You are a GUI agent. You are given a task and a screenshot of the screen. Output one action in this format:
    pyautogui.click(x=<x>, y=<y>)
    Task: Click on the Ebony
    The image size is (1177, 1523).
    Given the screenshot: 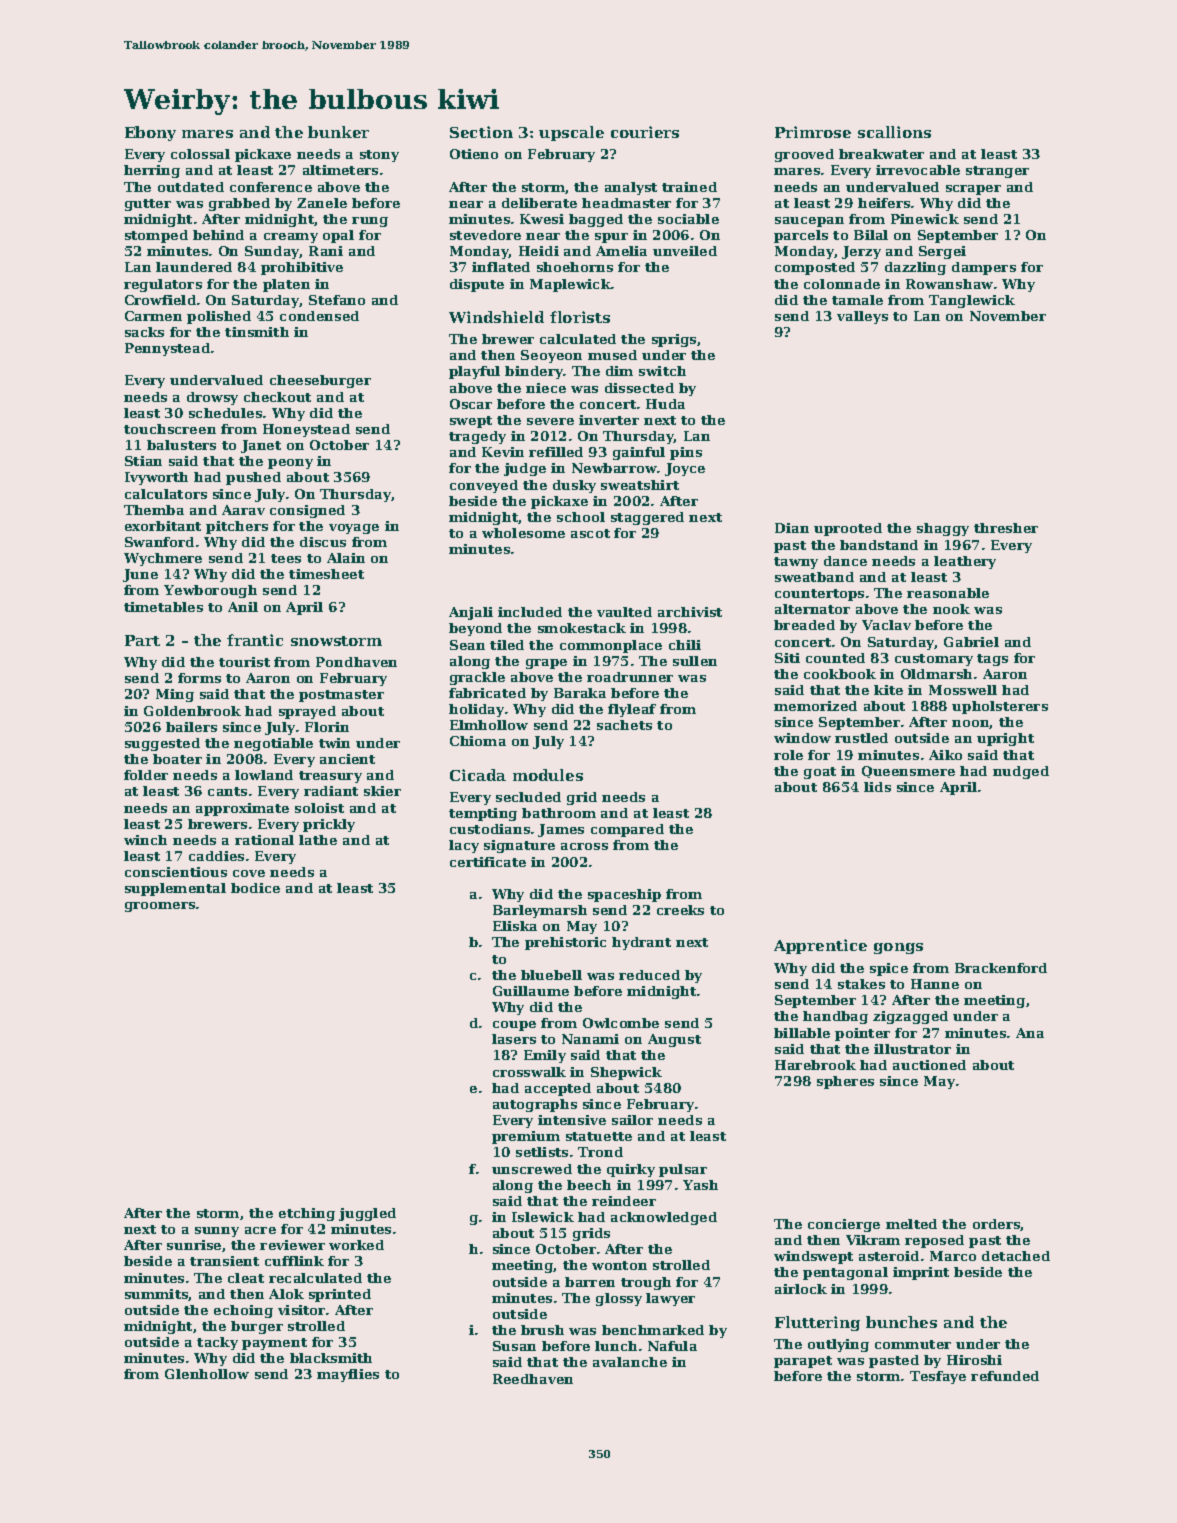 What is the action you would take?
    pyautogui.click(x=150, y=133)
